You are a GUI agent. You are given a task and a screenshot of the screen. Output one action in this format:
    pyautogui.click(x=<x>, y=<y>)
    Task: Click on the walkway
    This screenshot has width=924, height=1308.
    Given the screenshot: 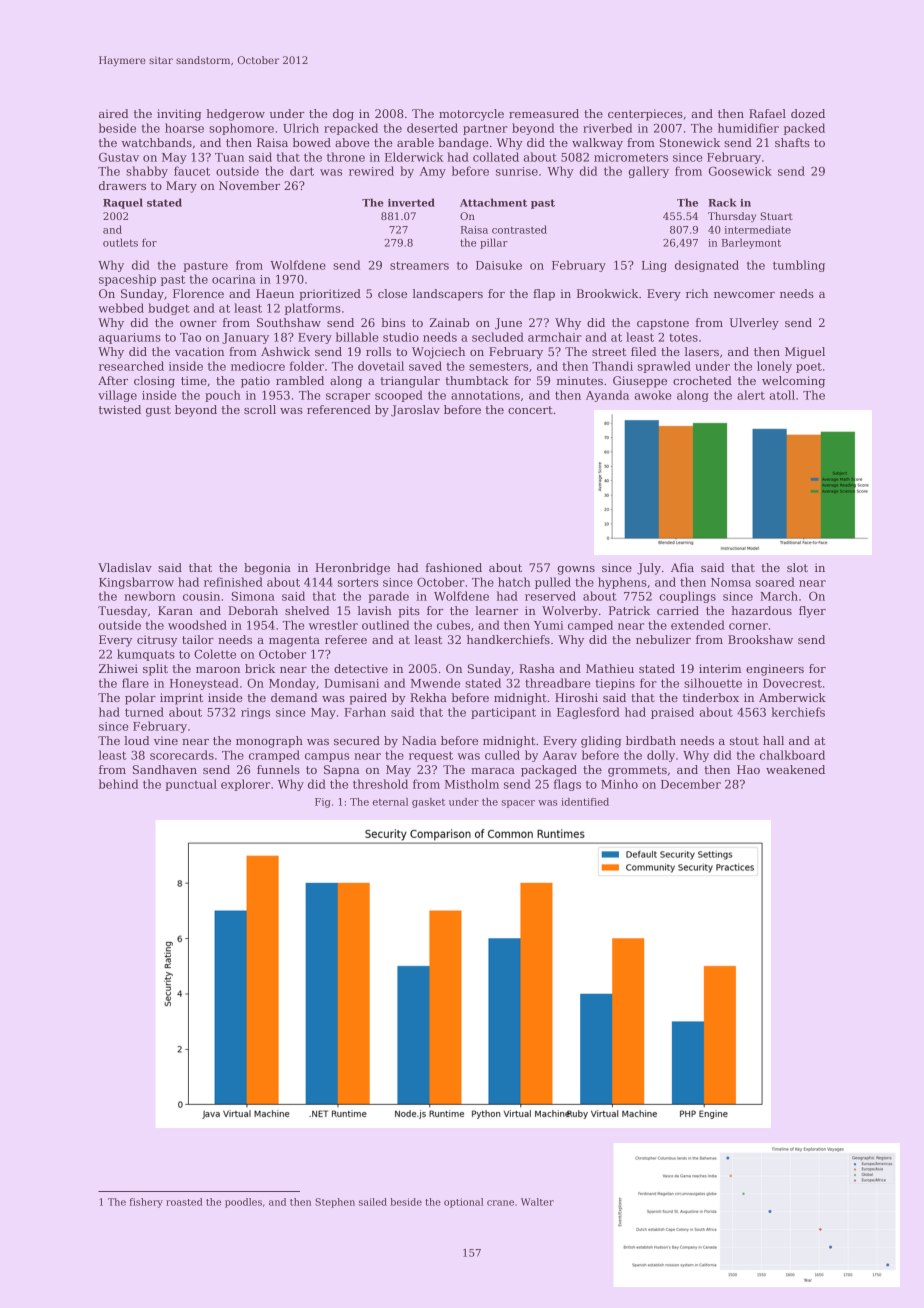 What is the action you would take?
    pyautogui.click(x=597, y=144)
